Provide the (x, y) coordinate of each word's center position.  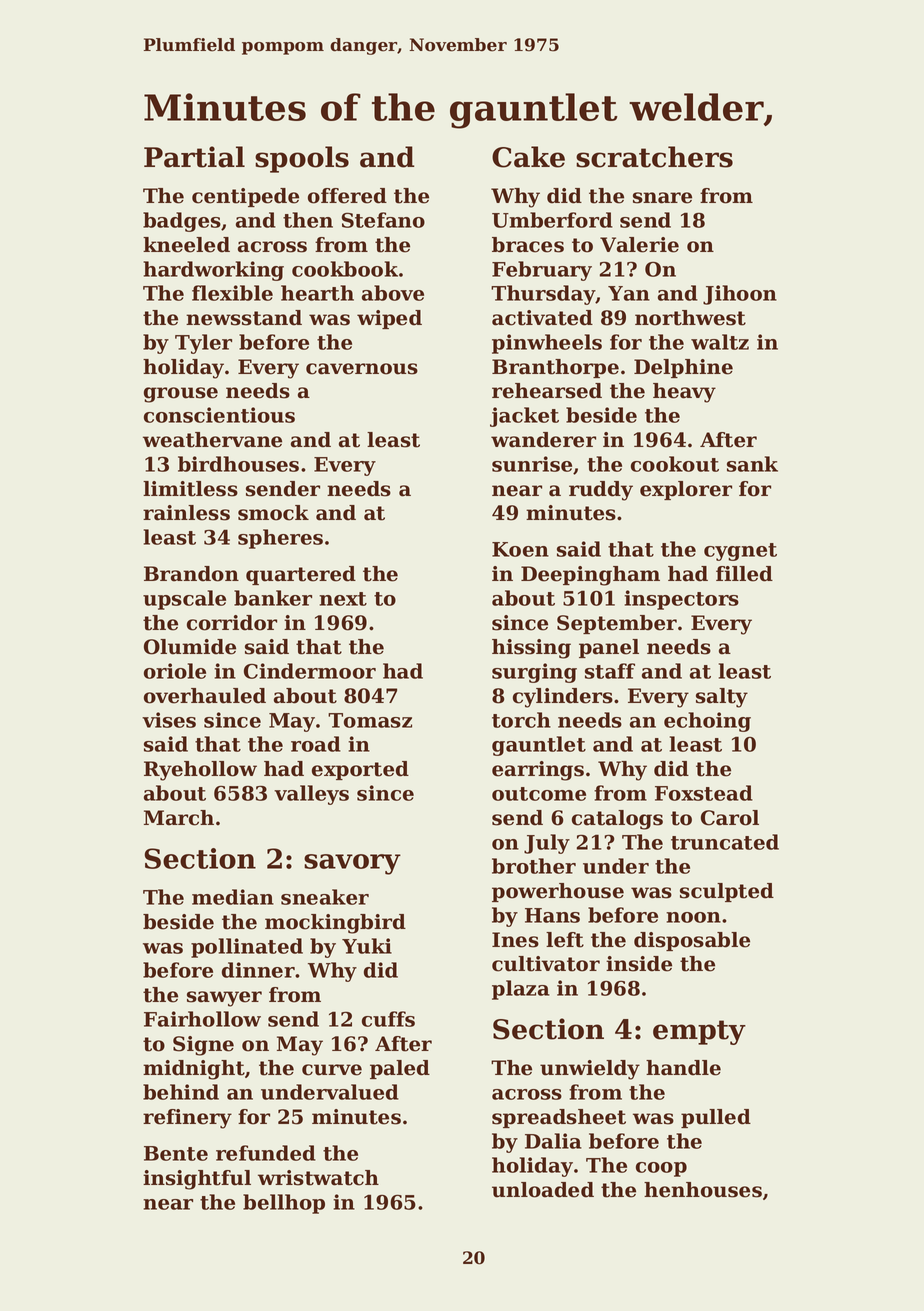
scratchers (654, 157)
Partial (194, 157)
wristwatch (318, 1178)
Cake (528, 157)
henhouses (703, 1190)
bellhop (284, 1204)
